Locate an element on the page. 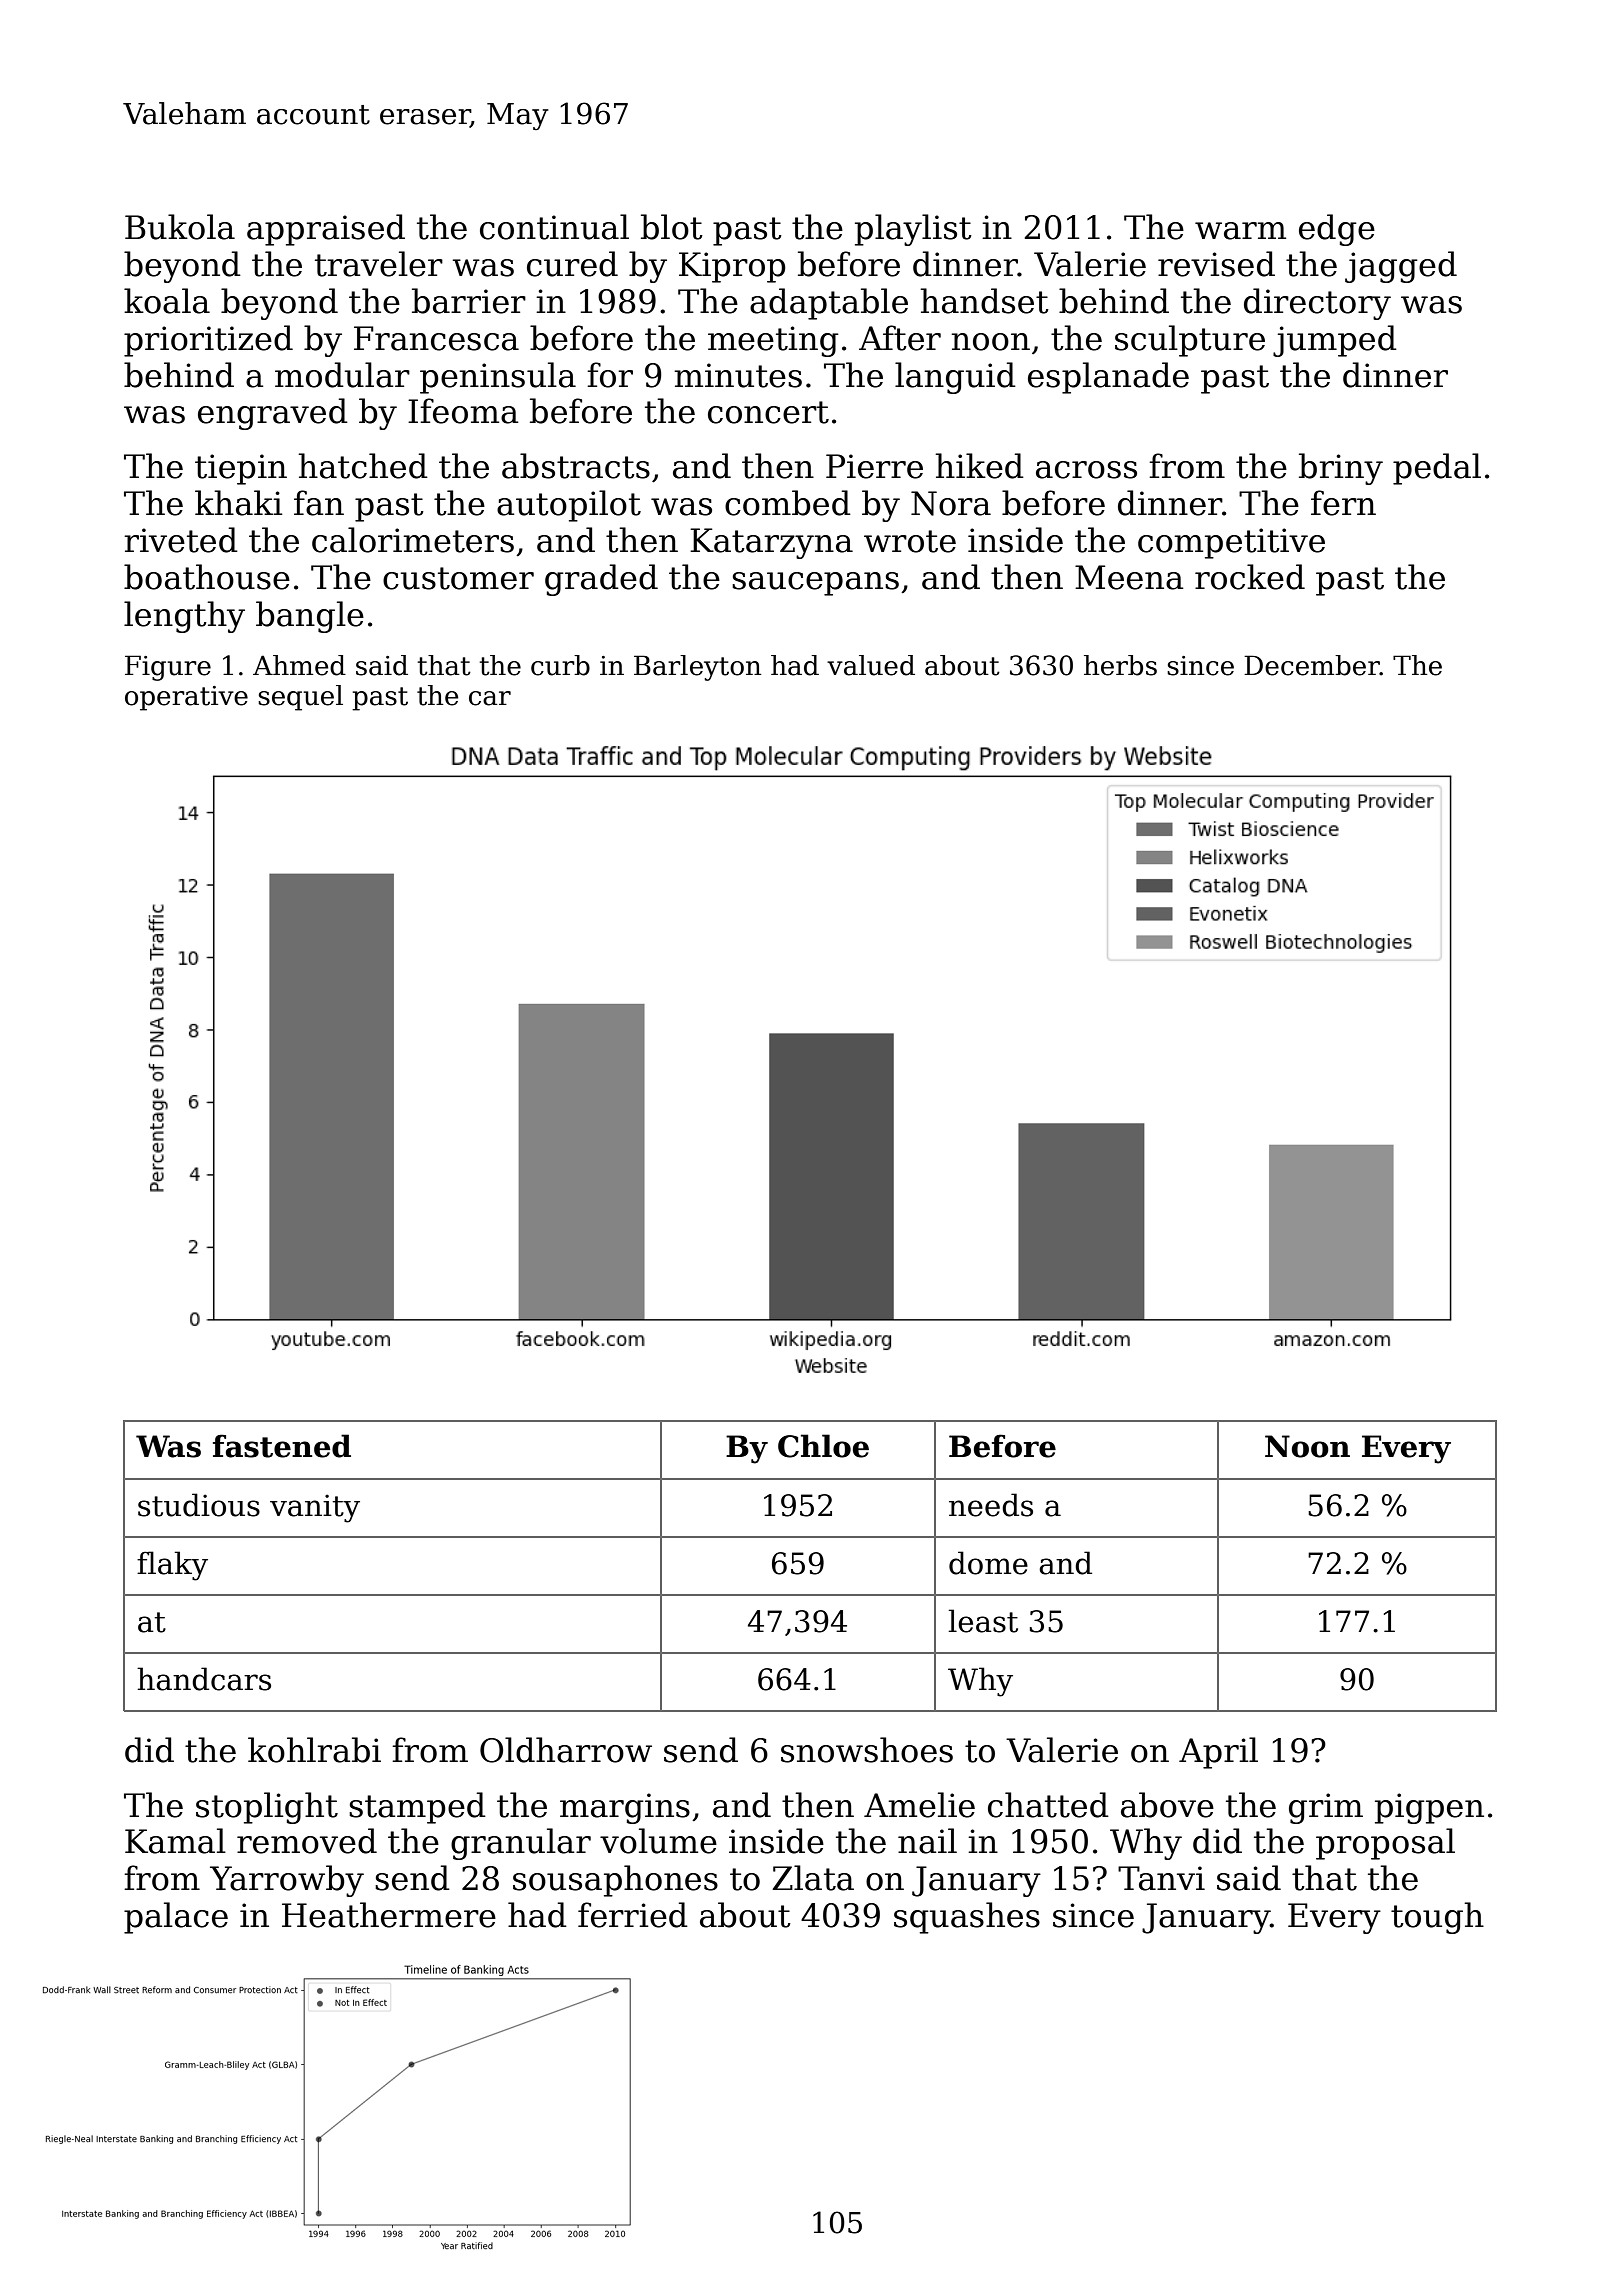 The image size is (1620, 2292). rocked is located at coordinates (1250, 577).
